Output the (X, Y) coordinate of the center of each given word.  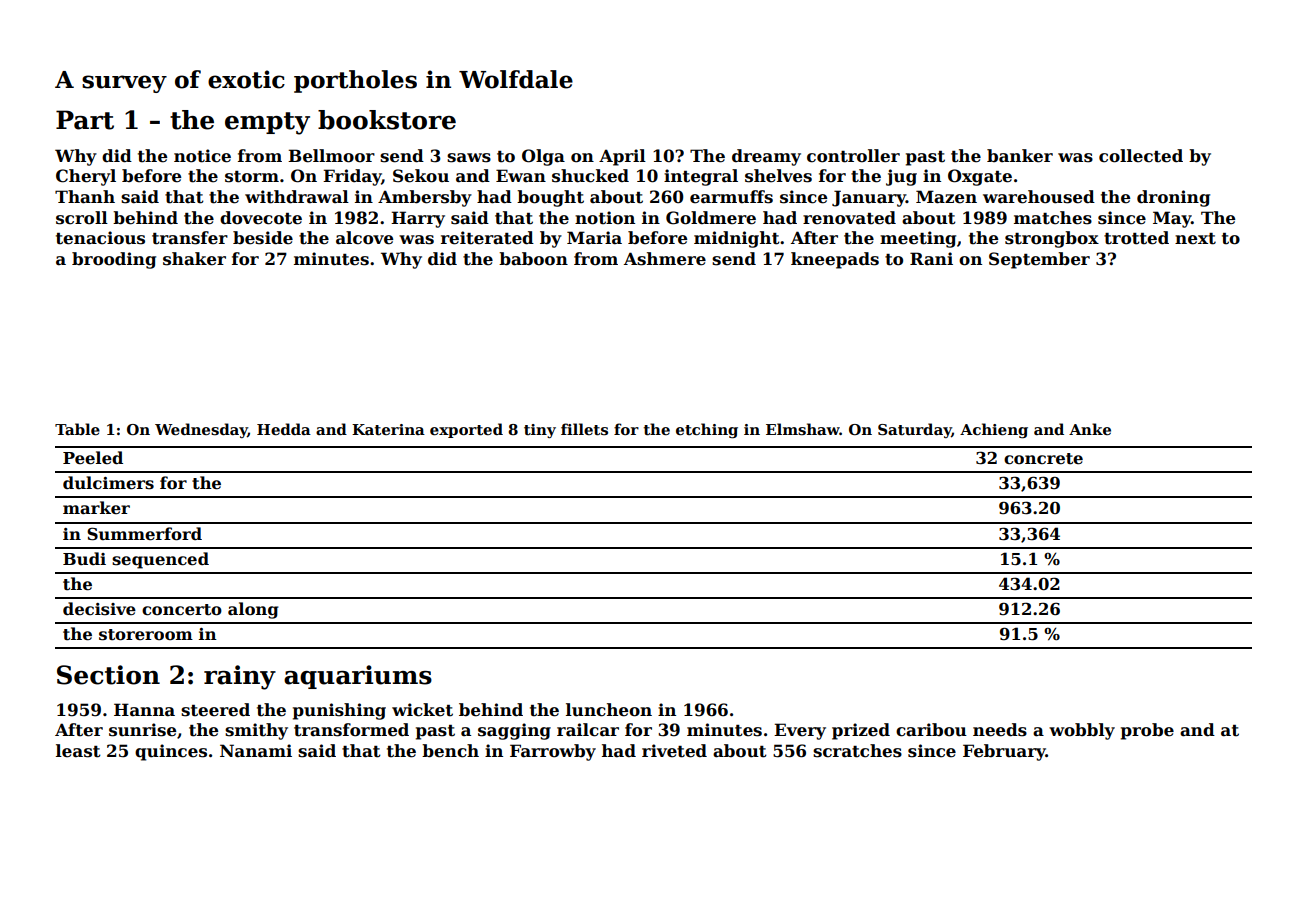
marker (96, 507)
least (78, 751)
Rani (931, 259)
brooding (114, 260)
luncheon (609, 710)
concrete (1043, 459)
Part (85, 120)
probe (1147, 731)
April (622, 157)
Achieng (994, 431)
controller (853, 156)
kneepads (835, 260)
